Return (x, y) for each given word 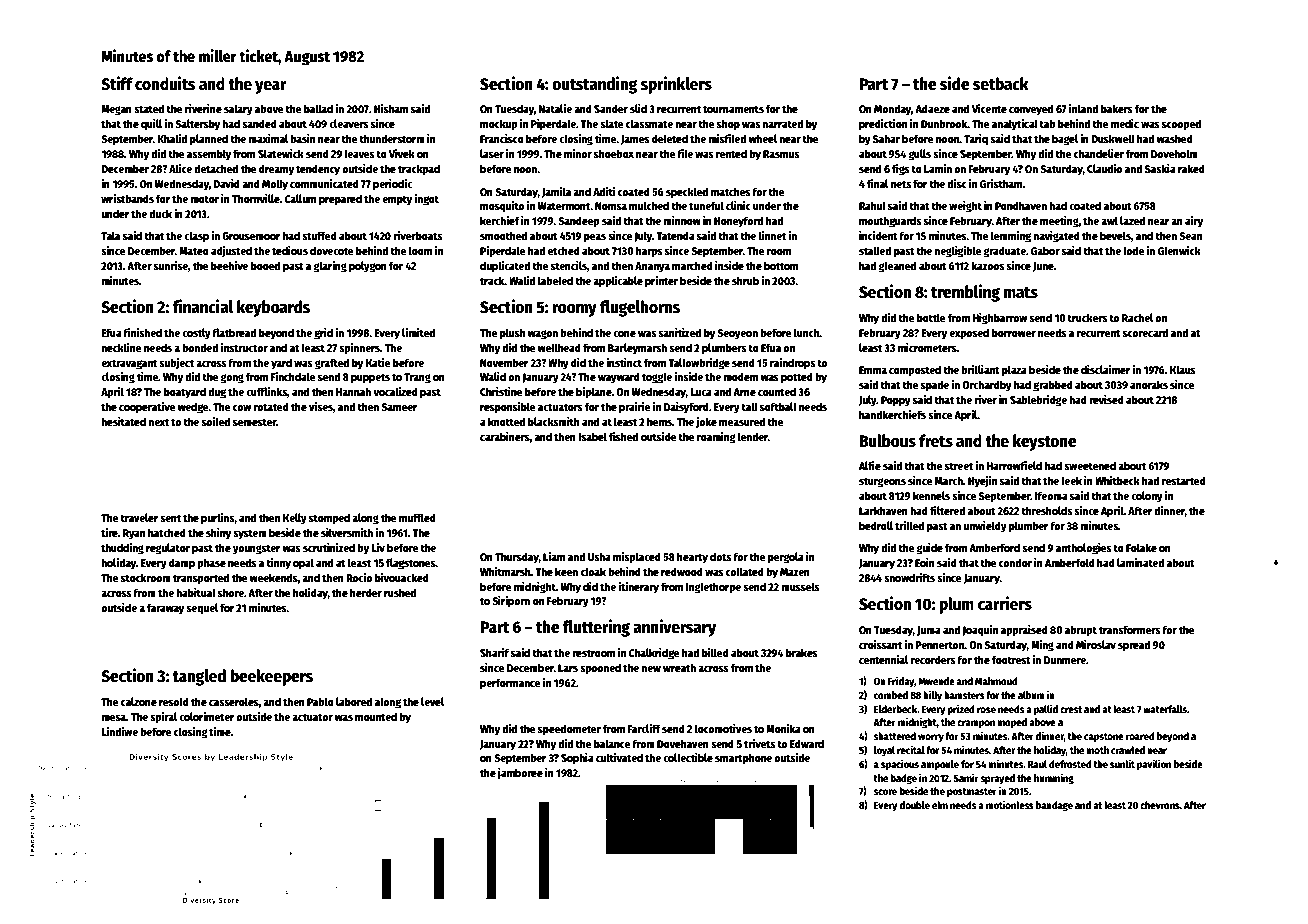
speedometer (569, 730)
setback (1001, 84)
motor (204, 199)
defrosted (1070, 764)
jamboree (520, 773)
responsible (508, 408)
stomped (329, 519)
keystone (1045, 442)
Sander (611, 108)
